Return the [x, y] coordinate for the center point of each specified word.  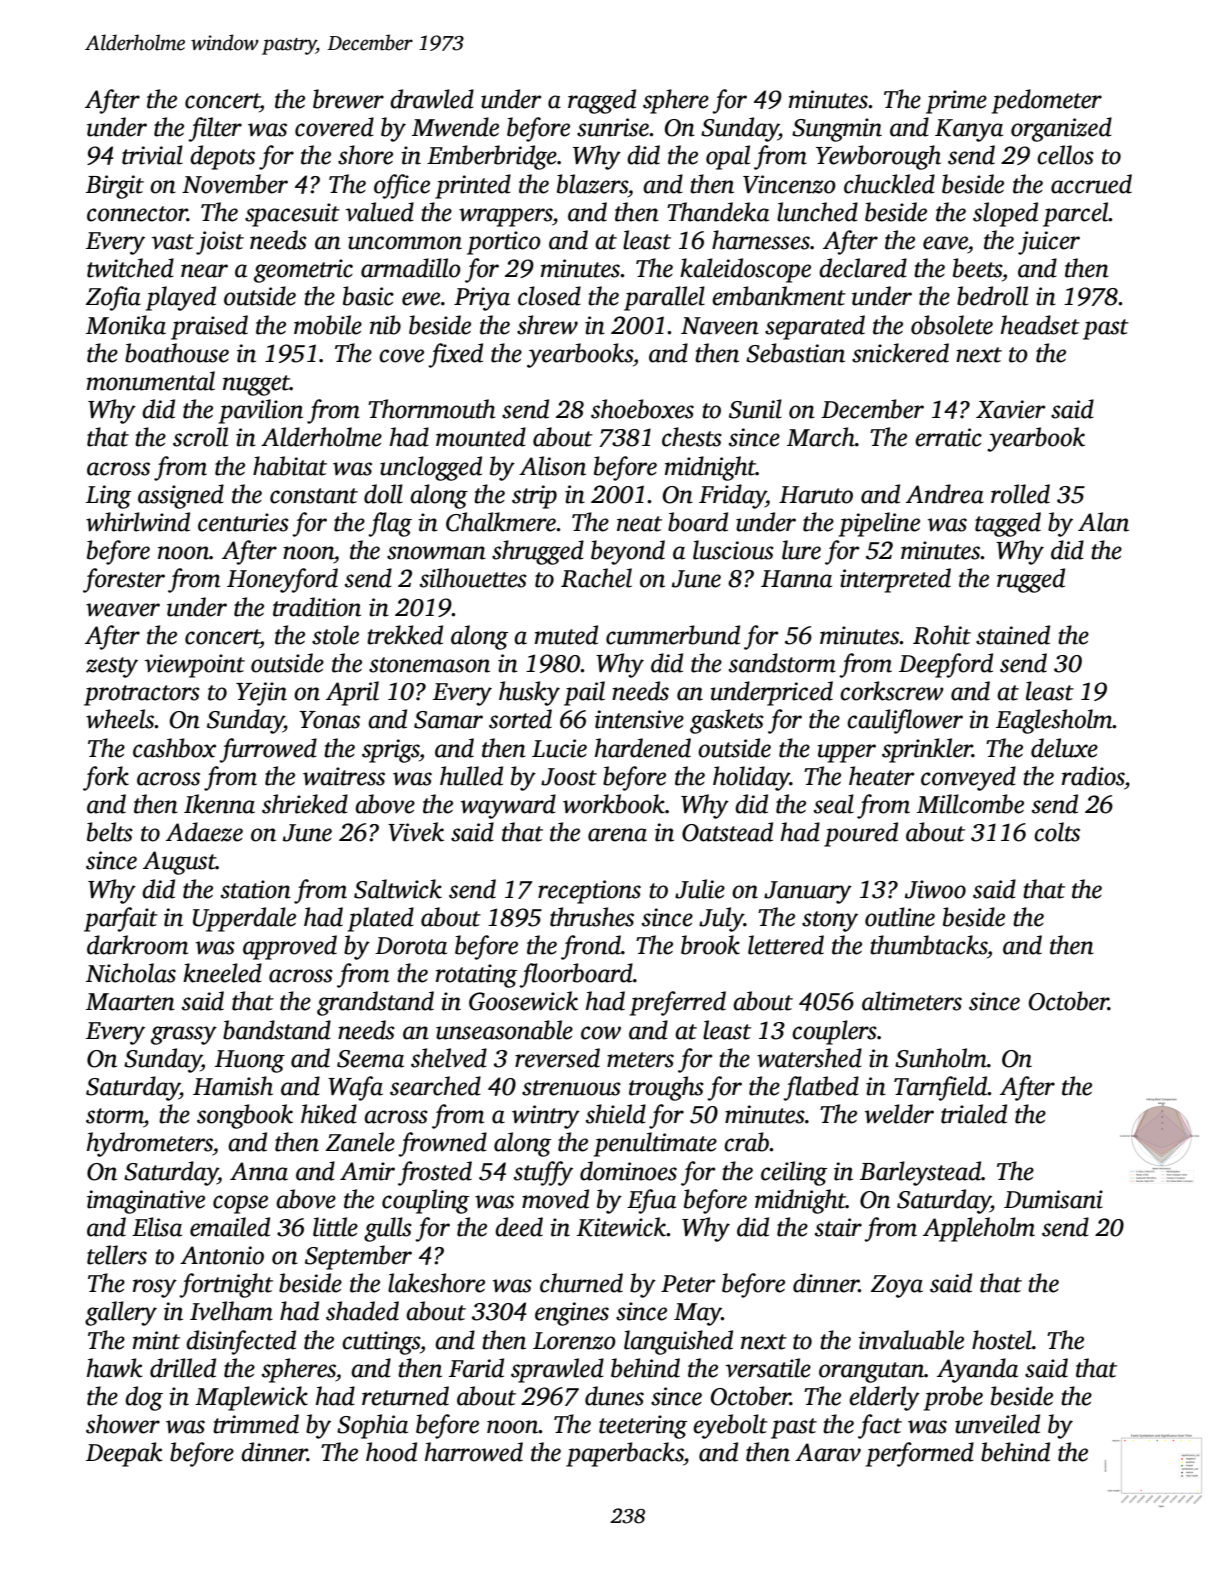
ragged [602, 101]
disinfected [241, 1342]
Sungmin [837, 130]
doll [383, 494]
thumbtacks [928, 945]
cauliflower [905, 721]
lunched [817, 212]
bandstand [277, 1030]
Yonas [329, 720]
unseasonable [504, 1030]
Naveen [720, 326]
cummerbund [673, 635]
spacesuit [292, 215]
